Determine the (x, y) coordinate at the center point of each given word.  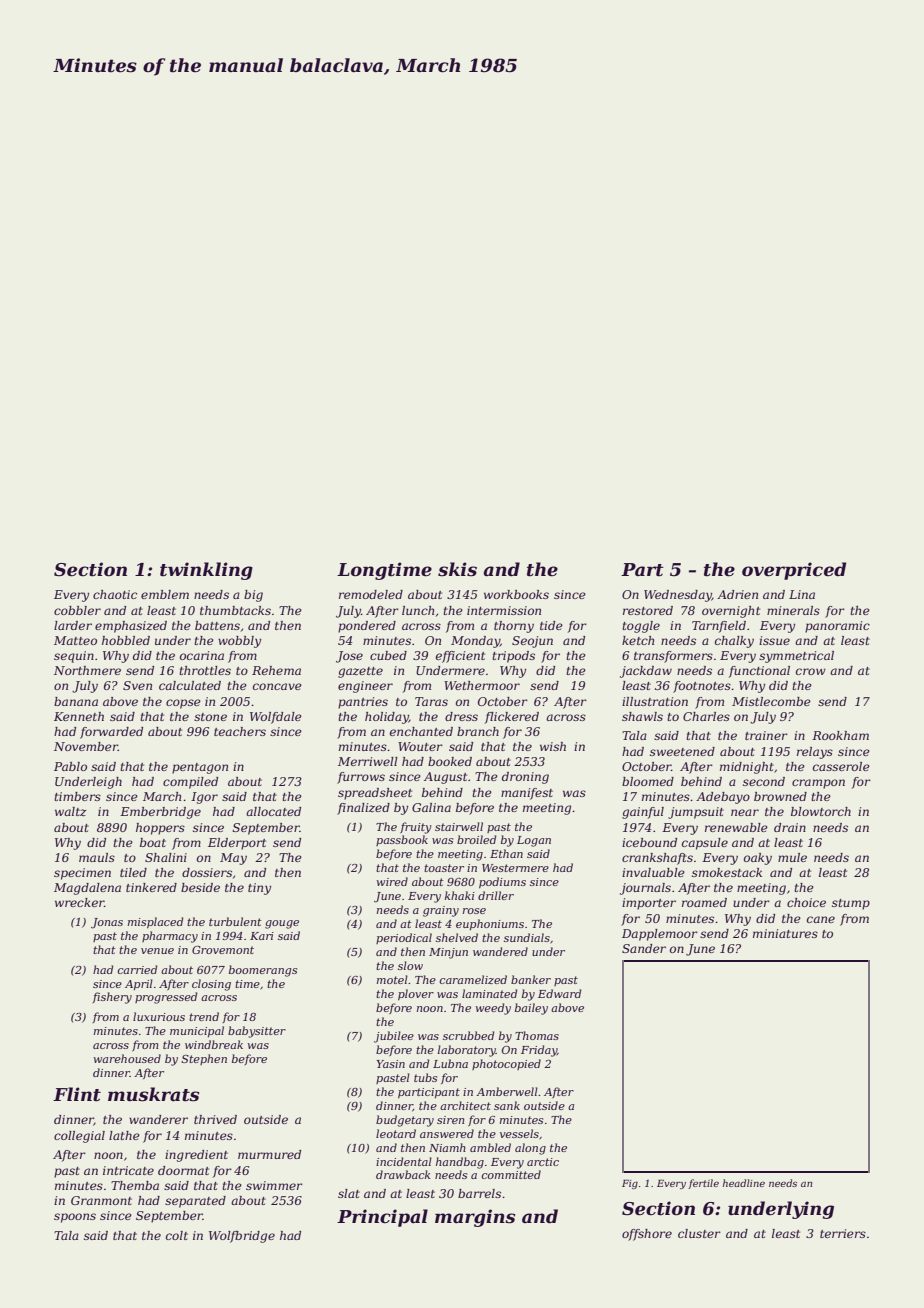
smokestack (727, 872)
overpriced (794, 571)
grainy (441, 911)
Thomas (537, 1035)
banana (76, 701)
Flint (77, 1094)
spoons (75, 1218)
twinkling (206, 571)
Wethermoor (482, 685)
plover (416, 994)
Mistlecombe (771, 701)
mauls (97, 857)
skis (457, 569)
